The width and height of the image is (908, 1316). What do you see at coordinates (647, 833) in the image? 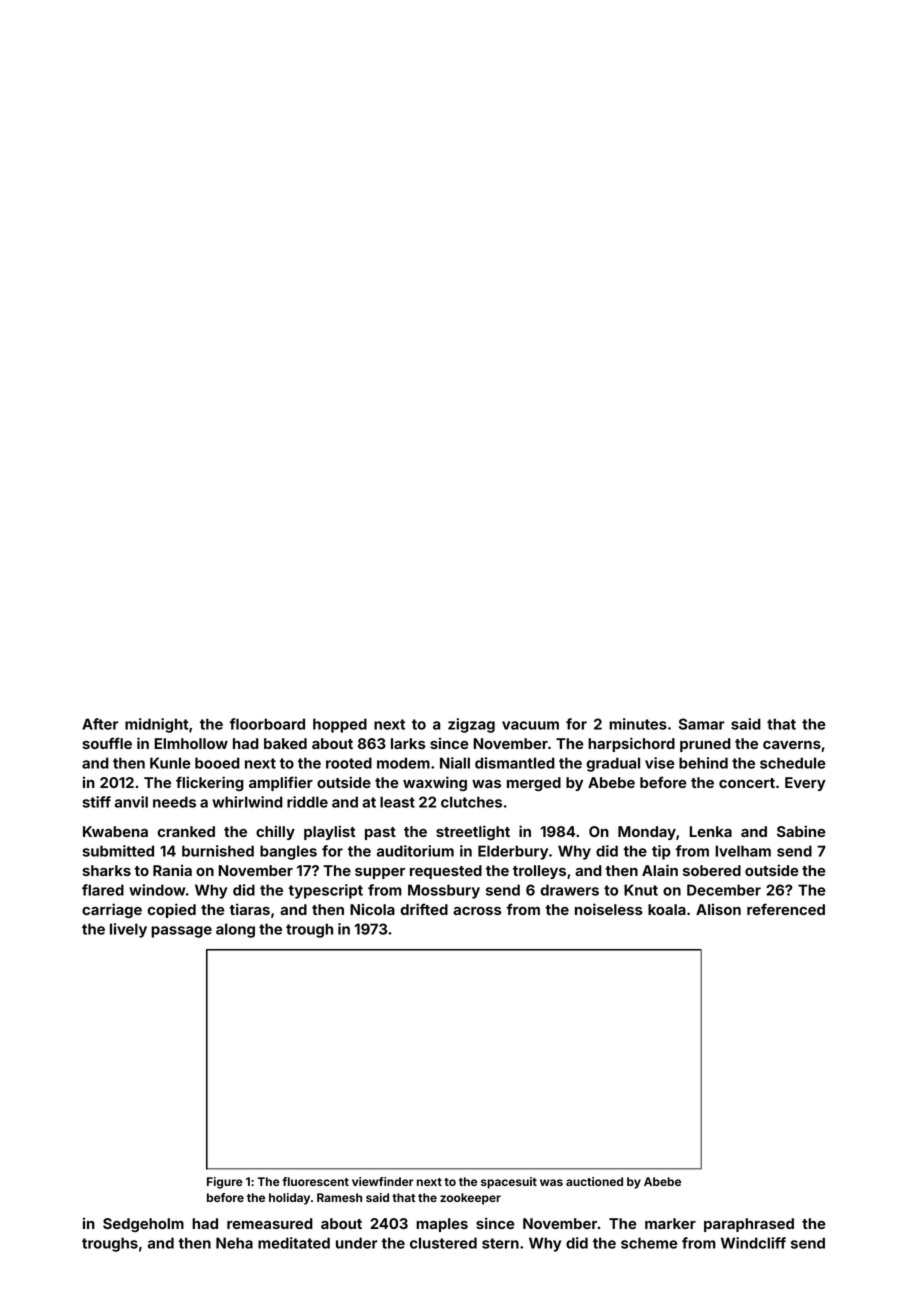
I see `Monday` at bounding box center [647, 833].
